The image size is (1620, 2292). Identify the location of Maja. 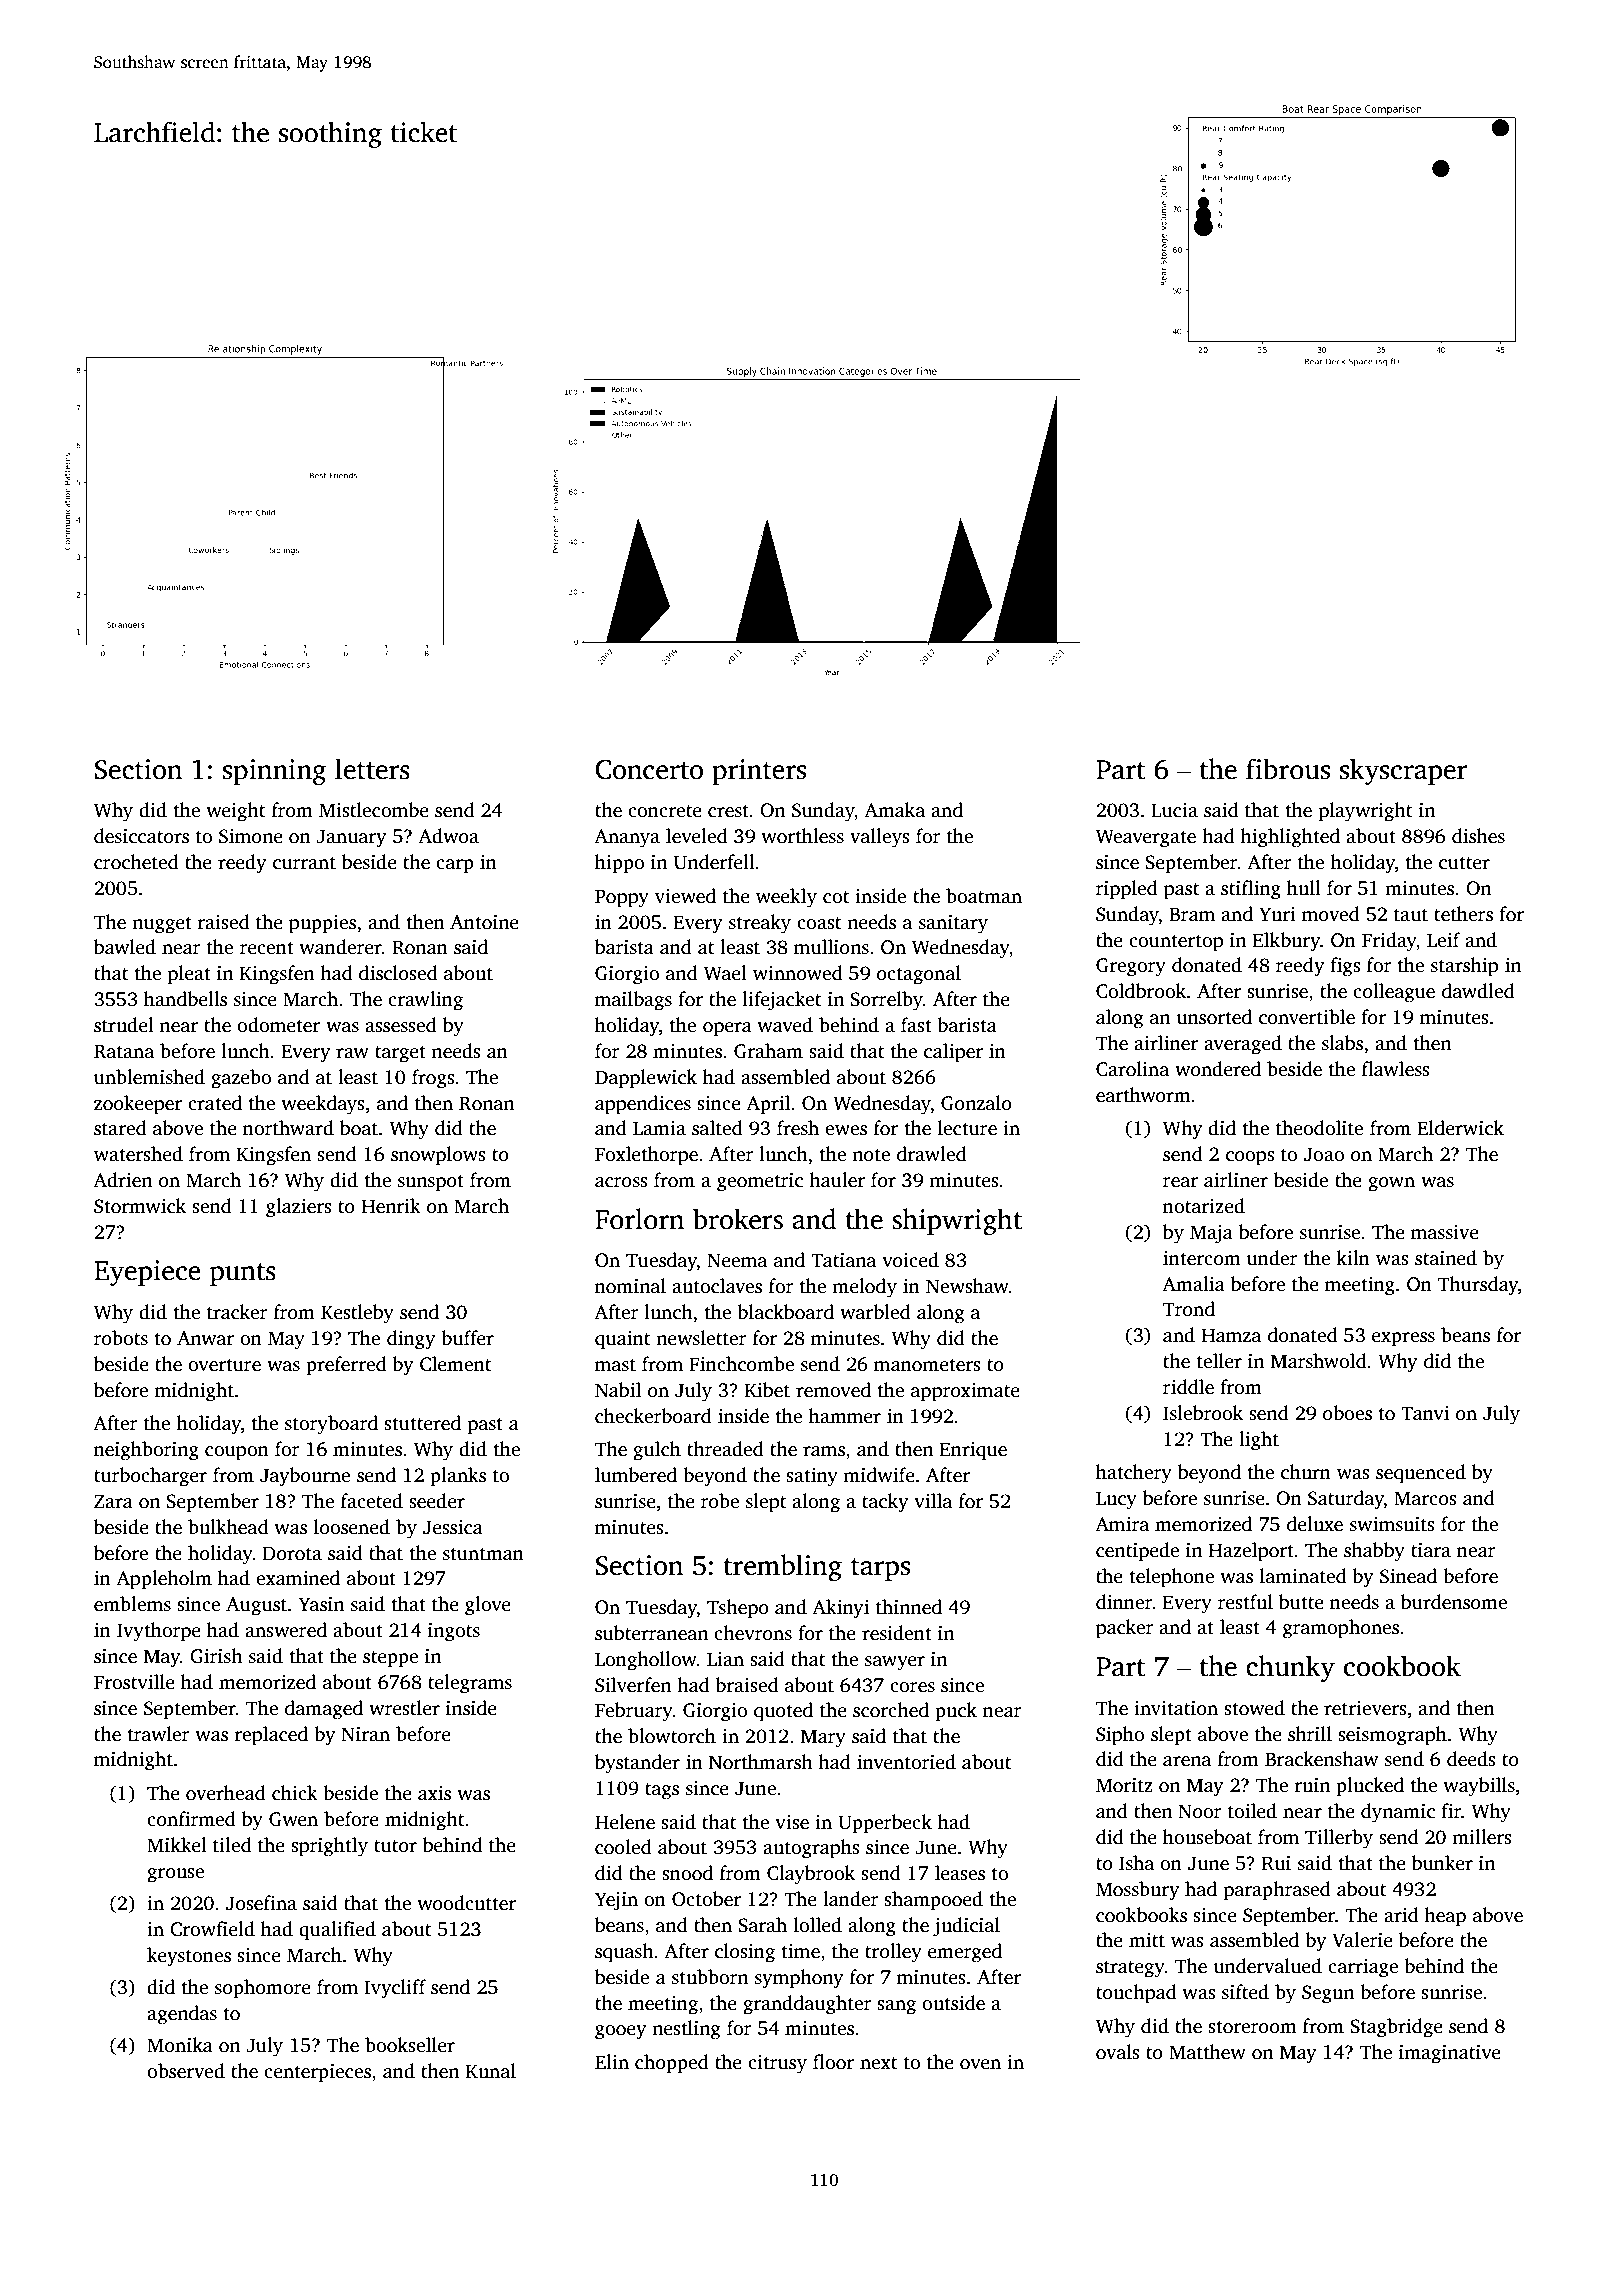
(1211, 1234).
